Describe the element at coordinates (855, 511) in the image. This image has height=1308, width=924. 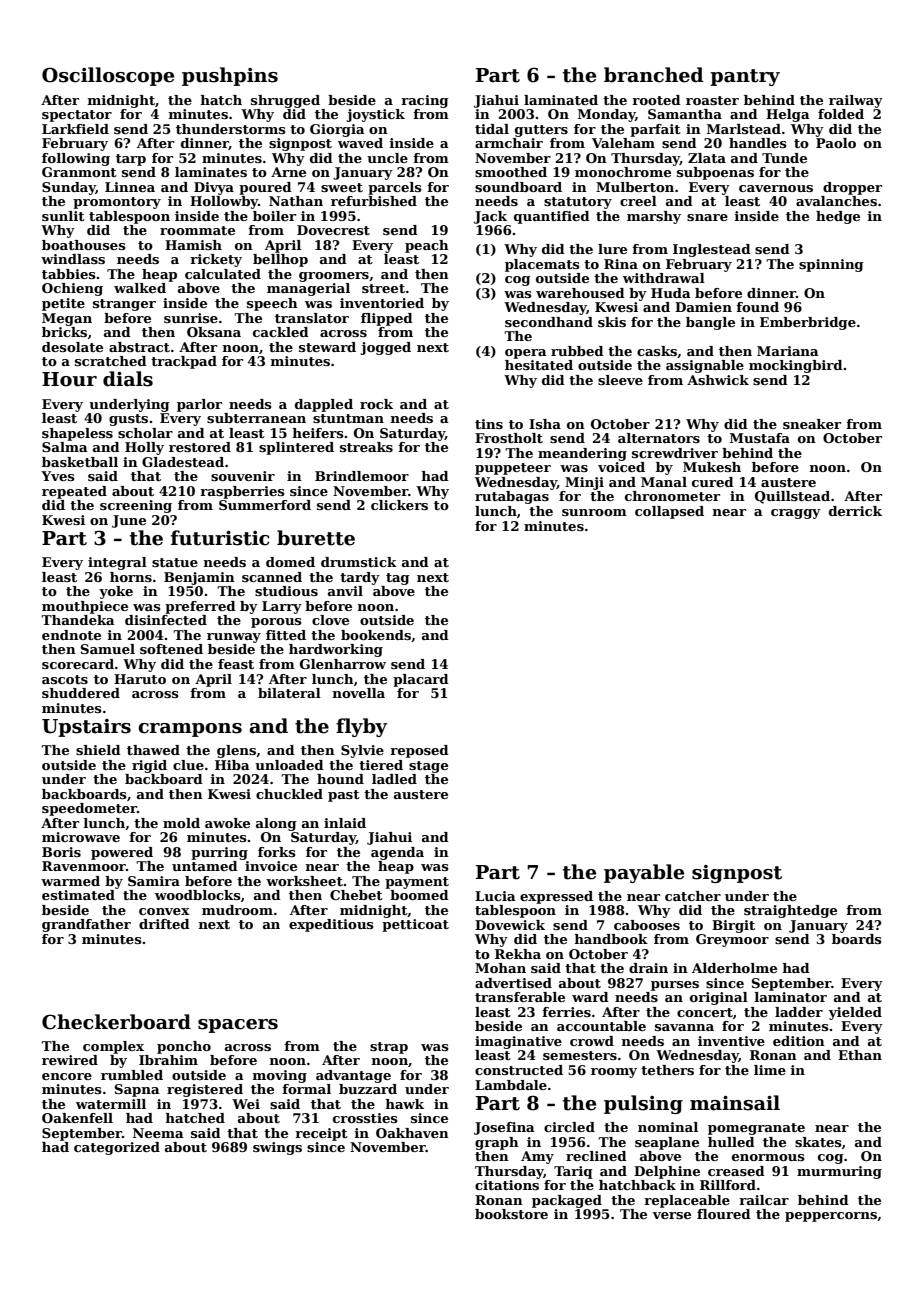
I see `derrick` at that location.
